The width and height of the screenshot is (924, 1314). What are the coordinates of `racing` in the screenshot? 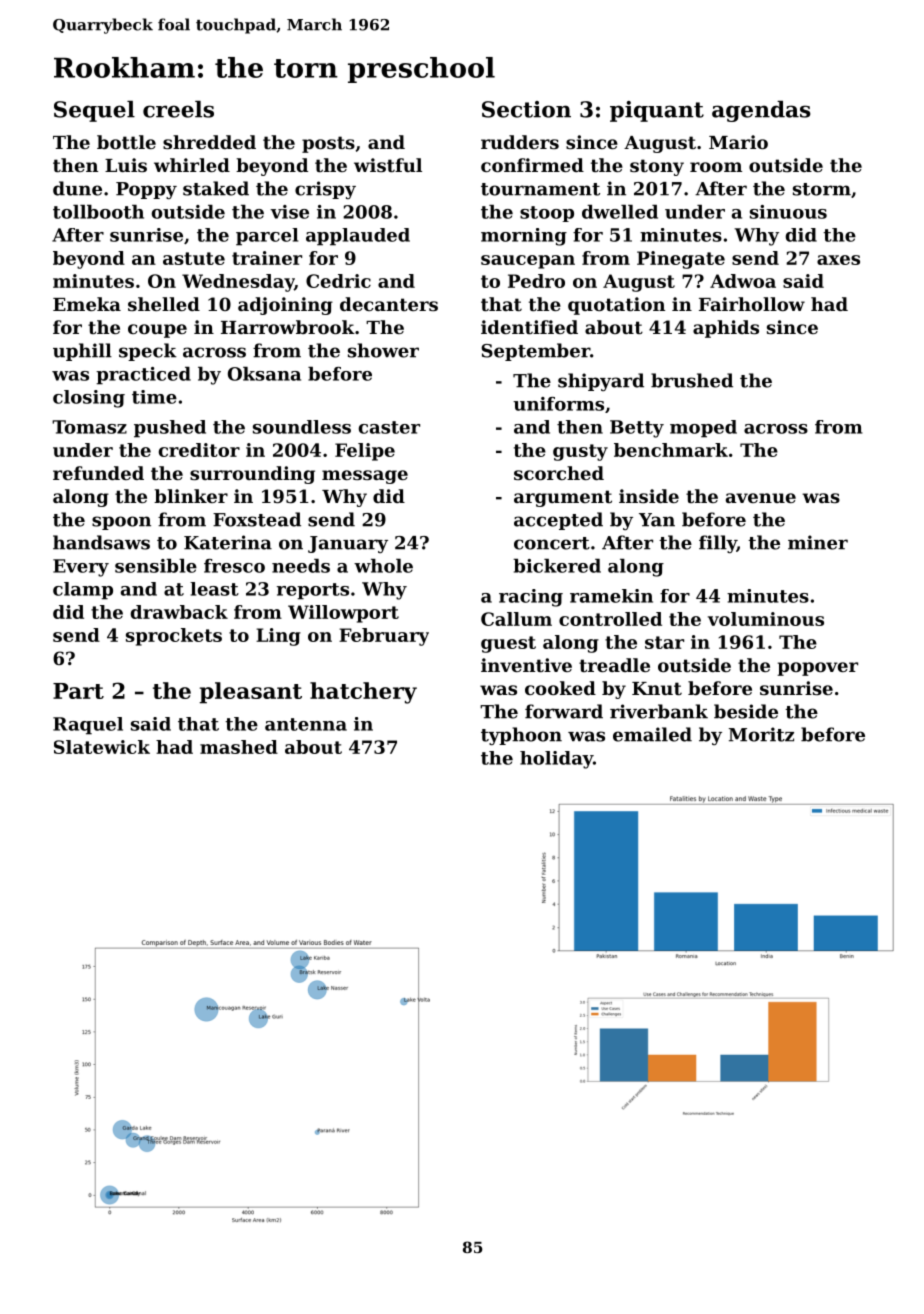 It's located at (531, 598).
